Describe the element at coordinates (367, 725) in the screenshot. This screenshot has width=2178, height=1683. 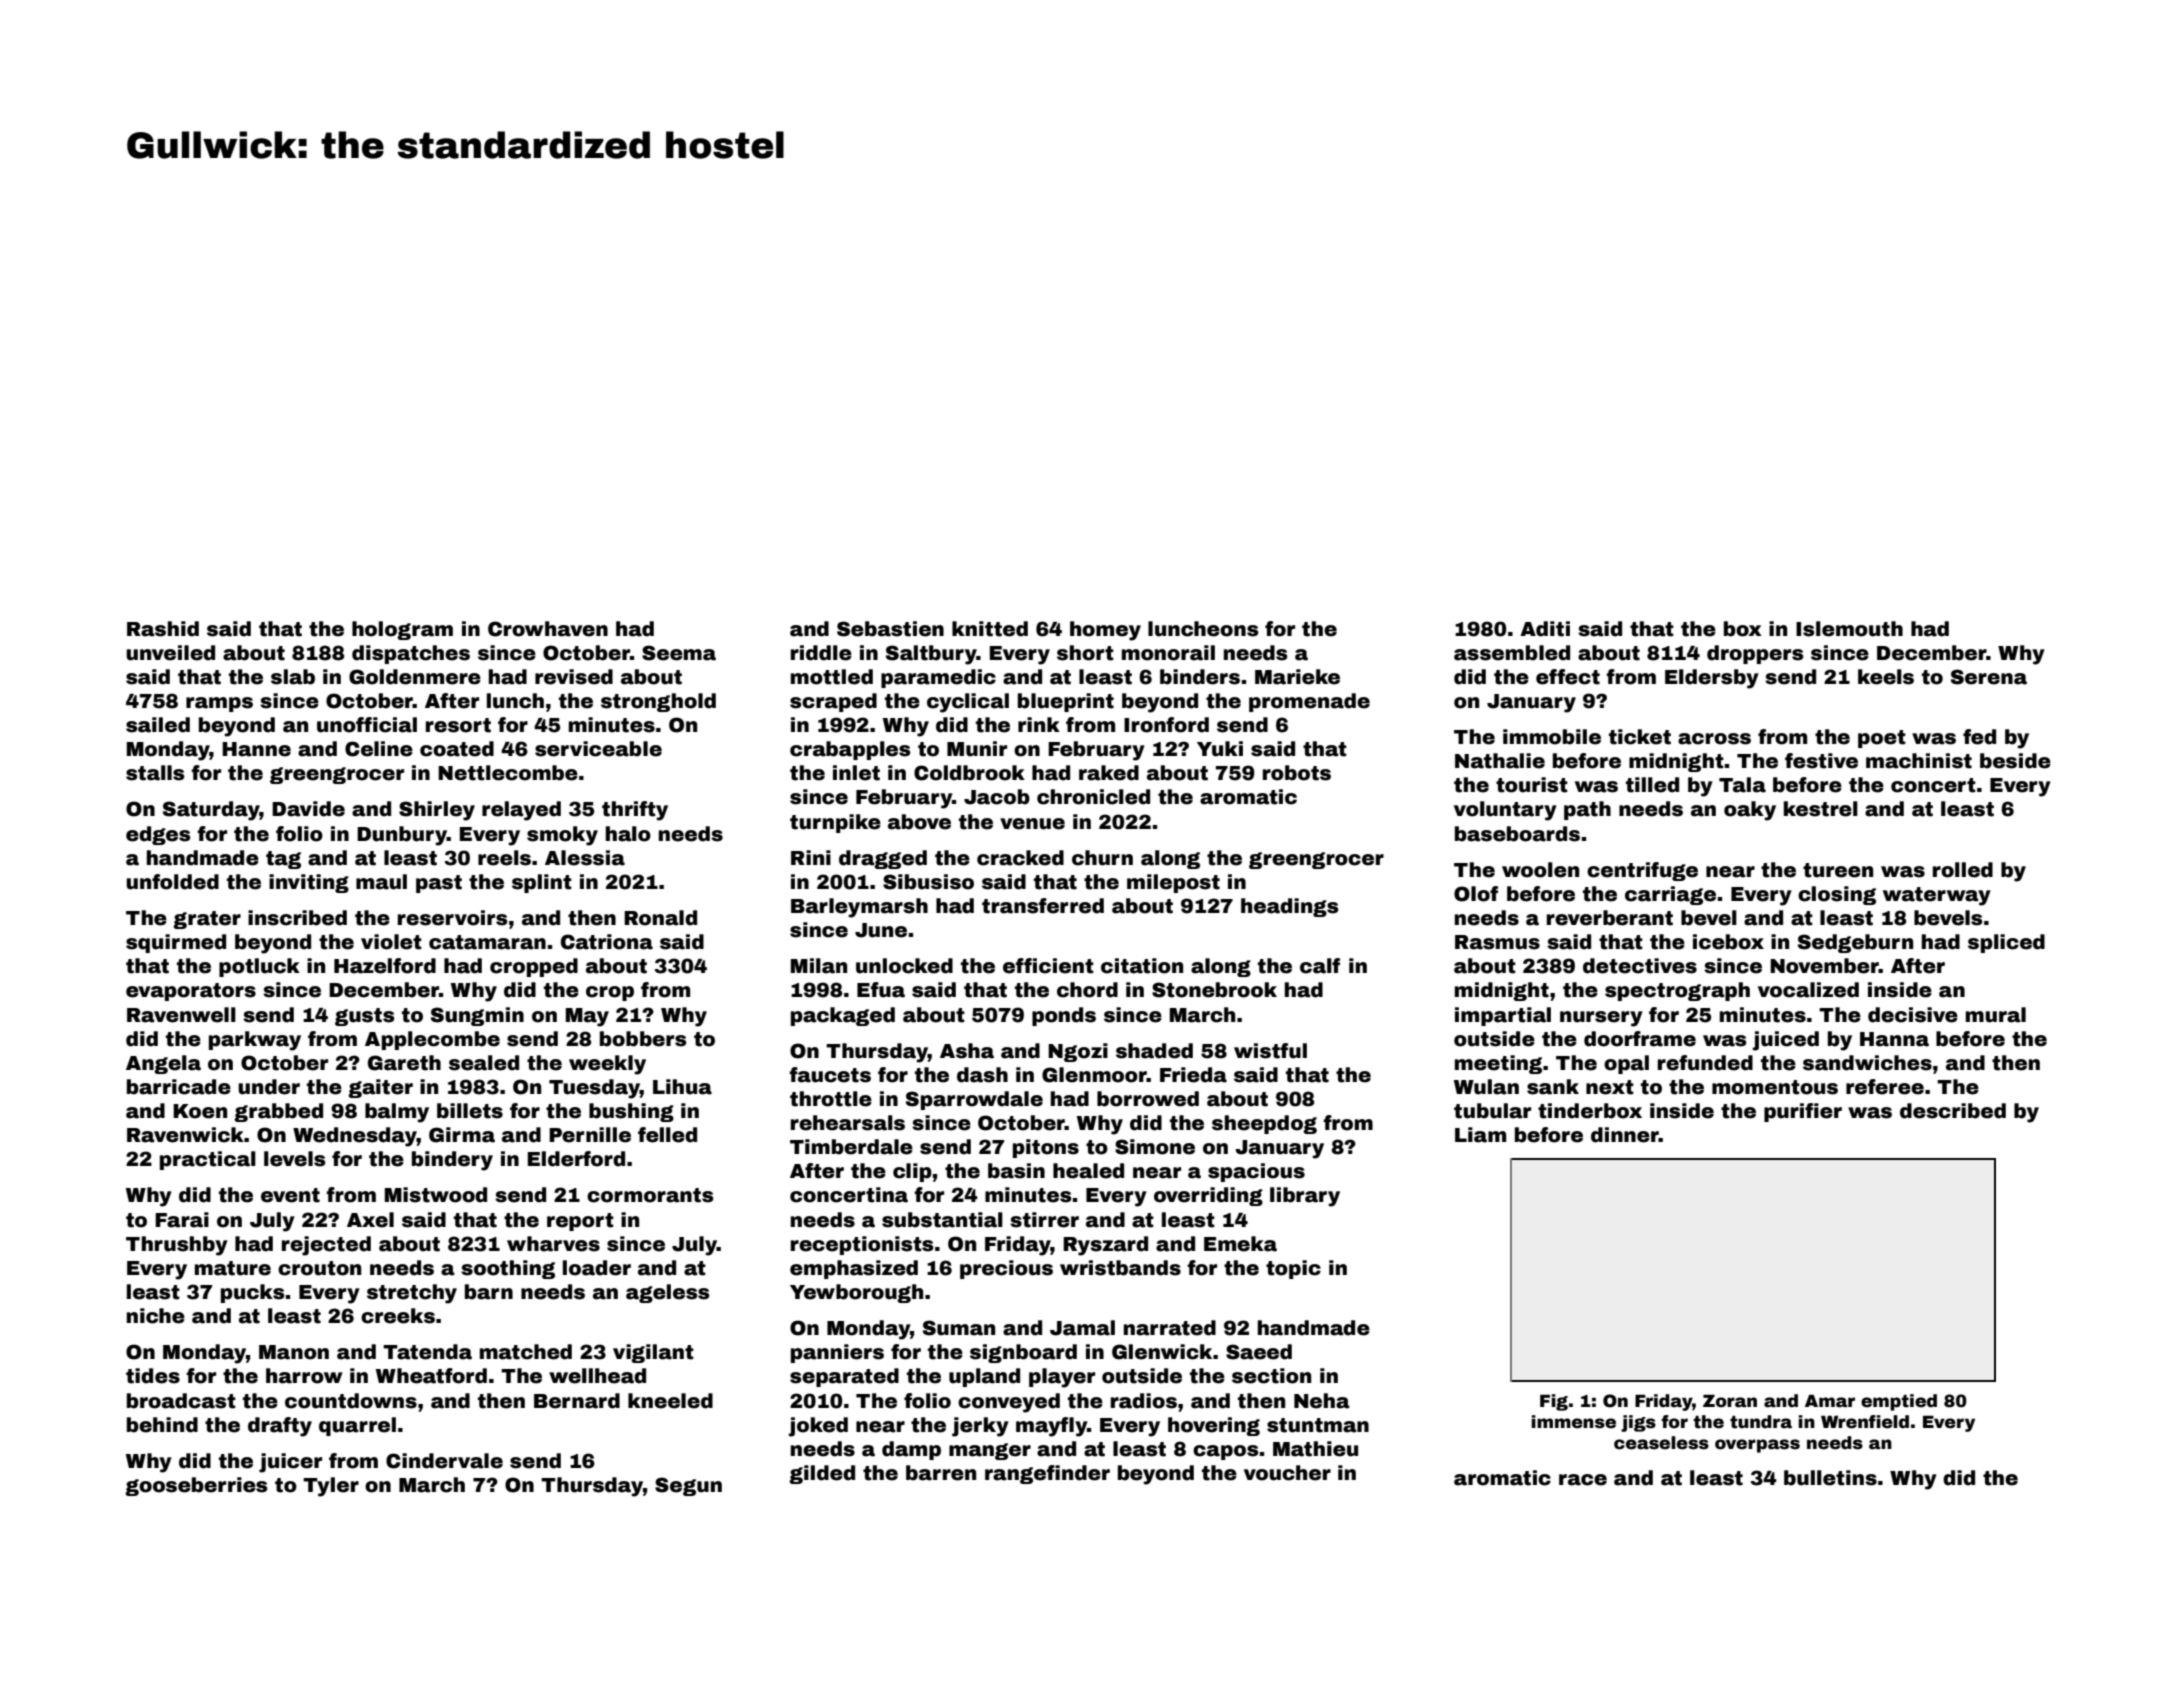
I see `unofficial` at that location.
